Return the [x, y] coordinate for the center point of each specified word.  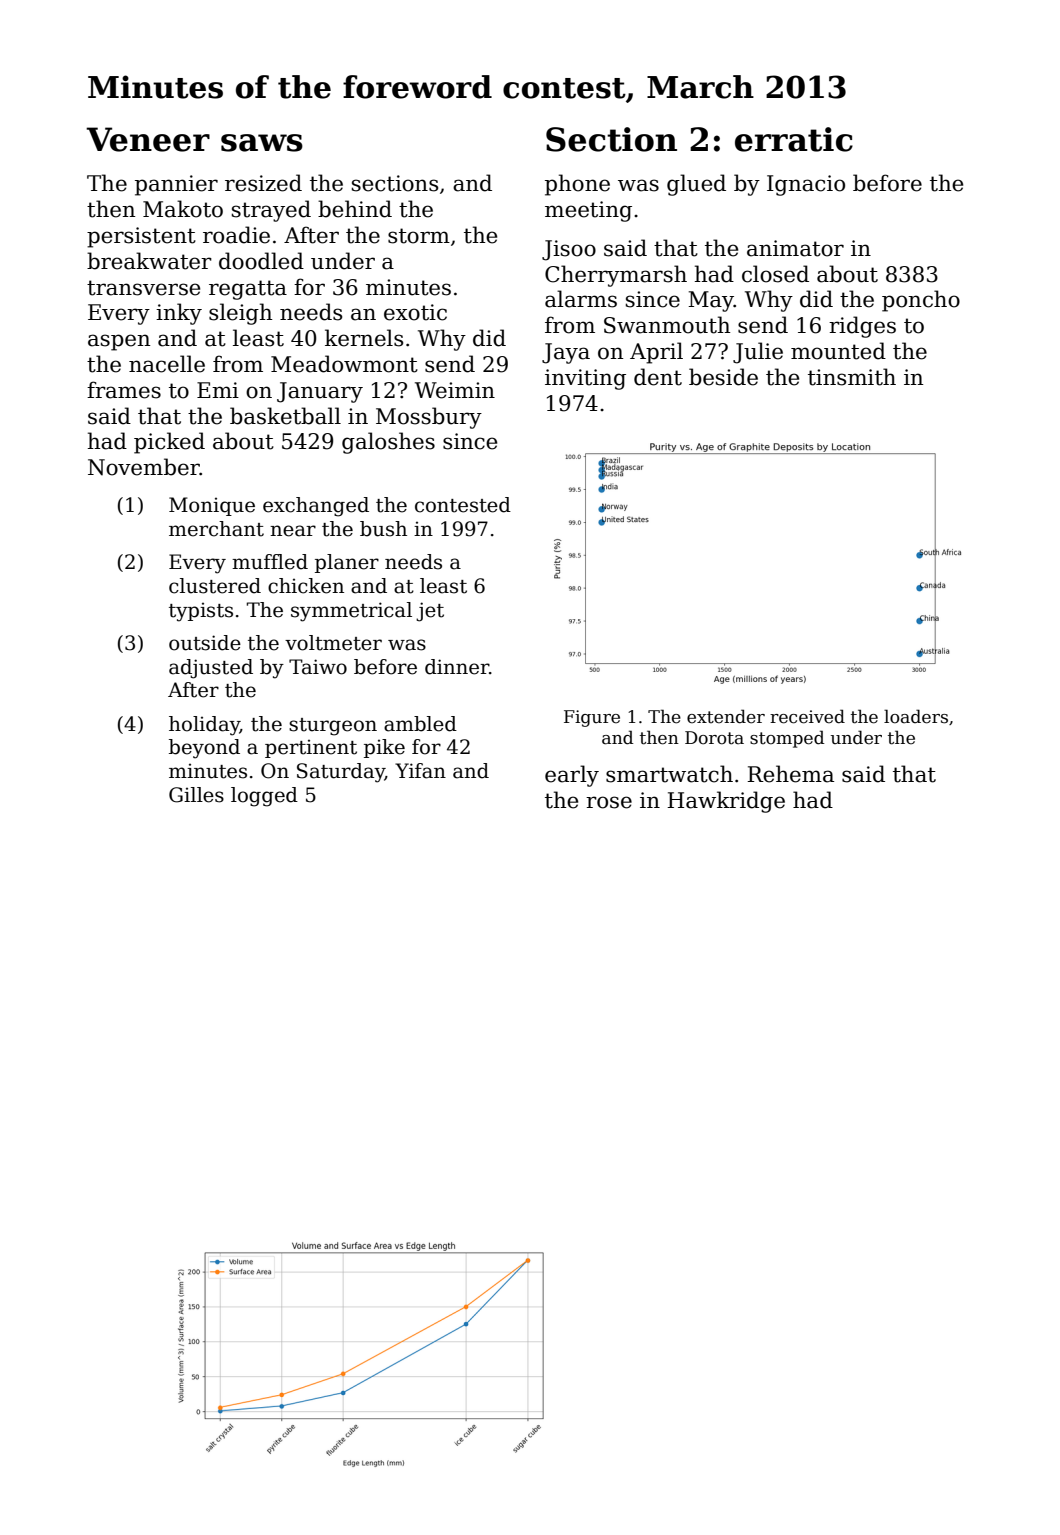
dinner [457, 667]
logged [264, 797]
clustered [215, 586]
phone [577, 185]
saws [262, 143]
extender [726, 716]
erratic [794, 139]
